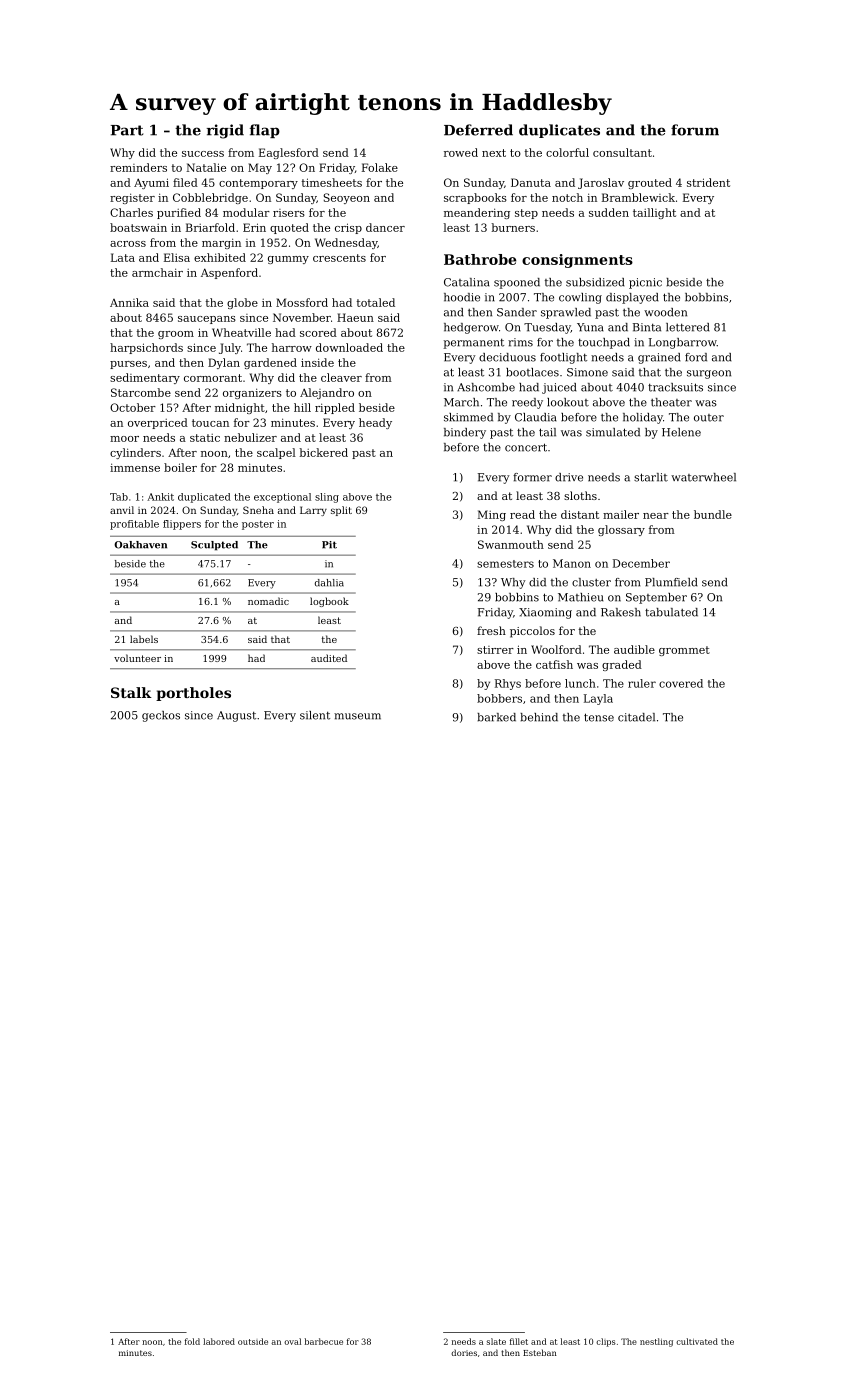 The height and width of the document is (1400, 849). What do you see at coordinates (567, 197) in the document?
I see `notch` at bounding box center [567, 197].
